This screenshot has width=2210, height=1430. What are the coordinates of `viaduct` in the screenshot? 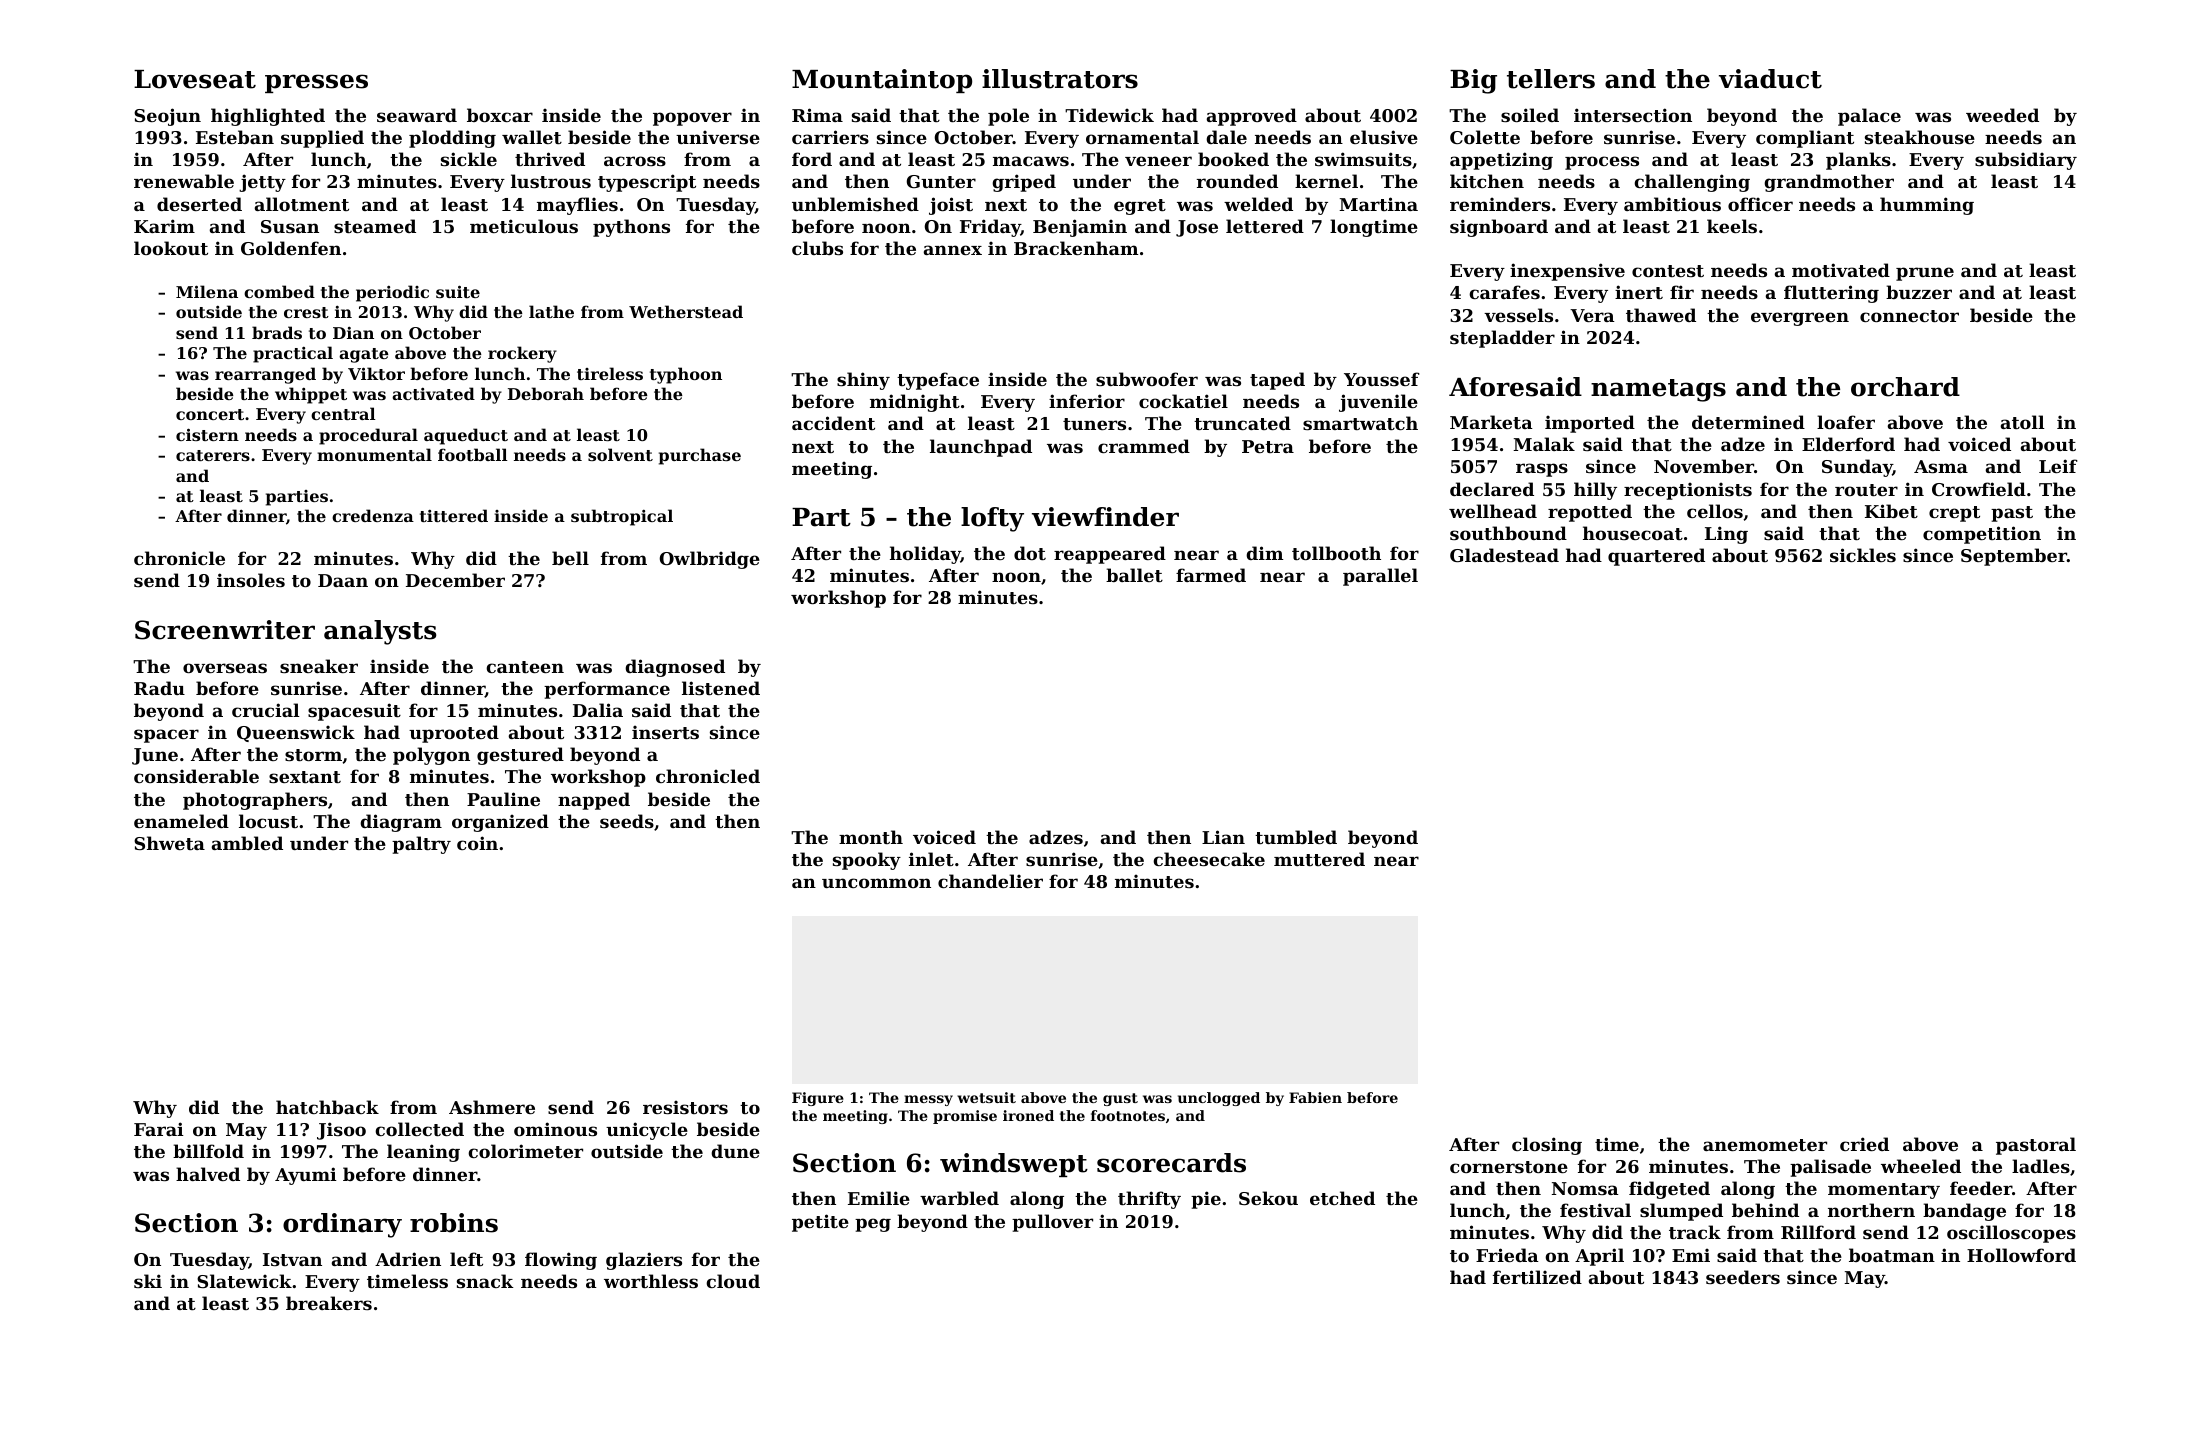 It's located at (1770, 79).
